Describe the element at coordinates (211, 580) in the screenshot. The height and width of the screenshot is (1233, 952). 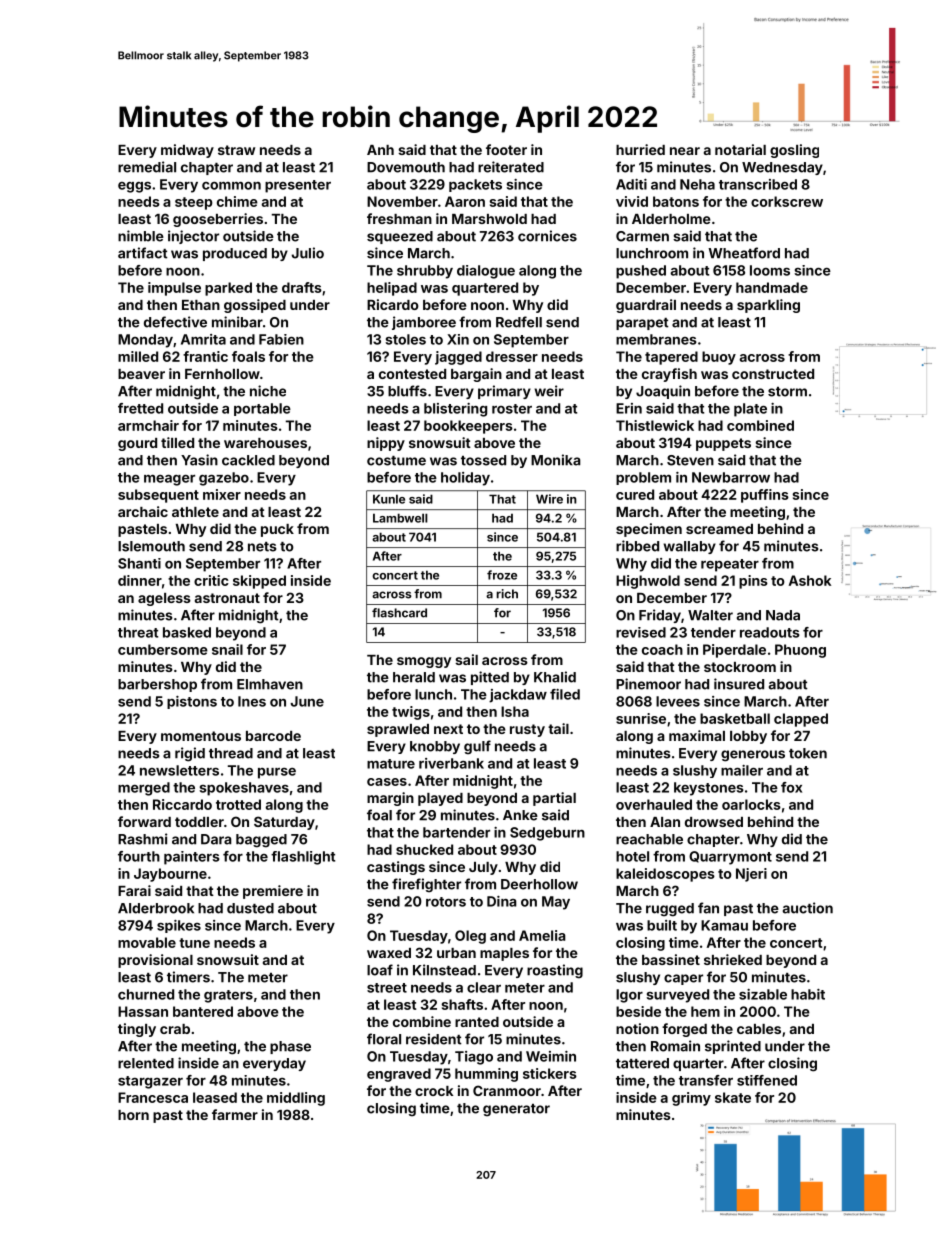
I see `critic` at that location.
